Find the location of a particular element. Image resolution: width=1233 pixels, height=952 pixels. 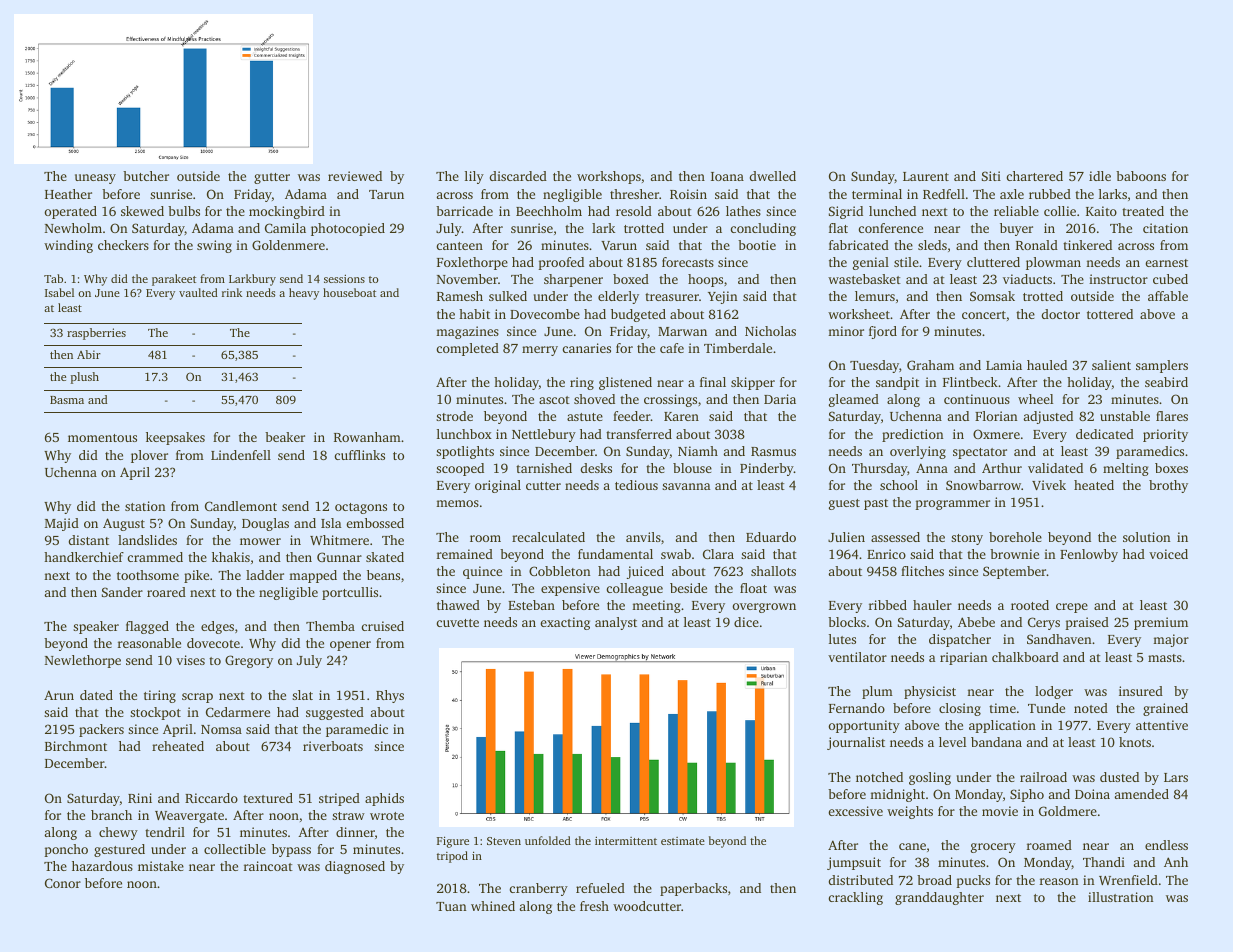

Abebe is located at coordinates (976, 622).
